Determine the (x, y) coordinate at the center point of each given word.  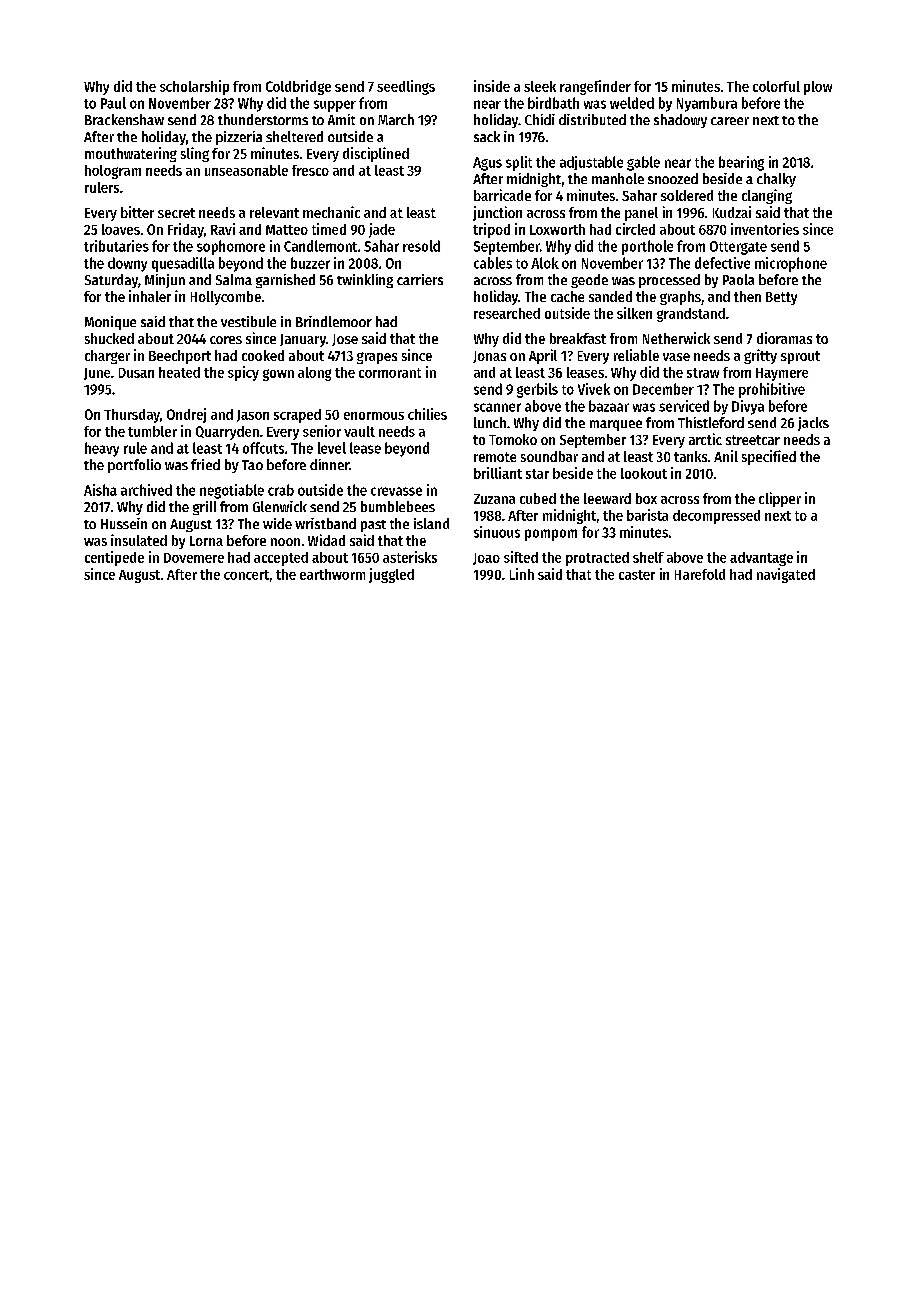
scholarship (194, 87)
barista (647, 515)
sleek (540, 86)
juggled (391, 575)
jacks (813, 424)
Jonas (489, 357)
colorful (776, 86)
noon (285, 542)
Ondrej (186, 415)
